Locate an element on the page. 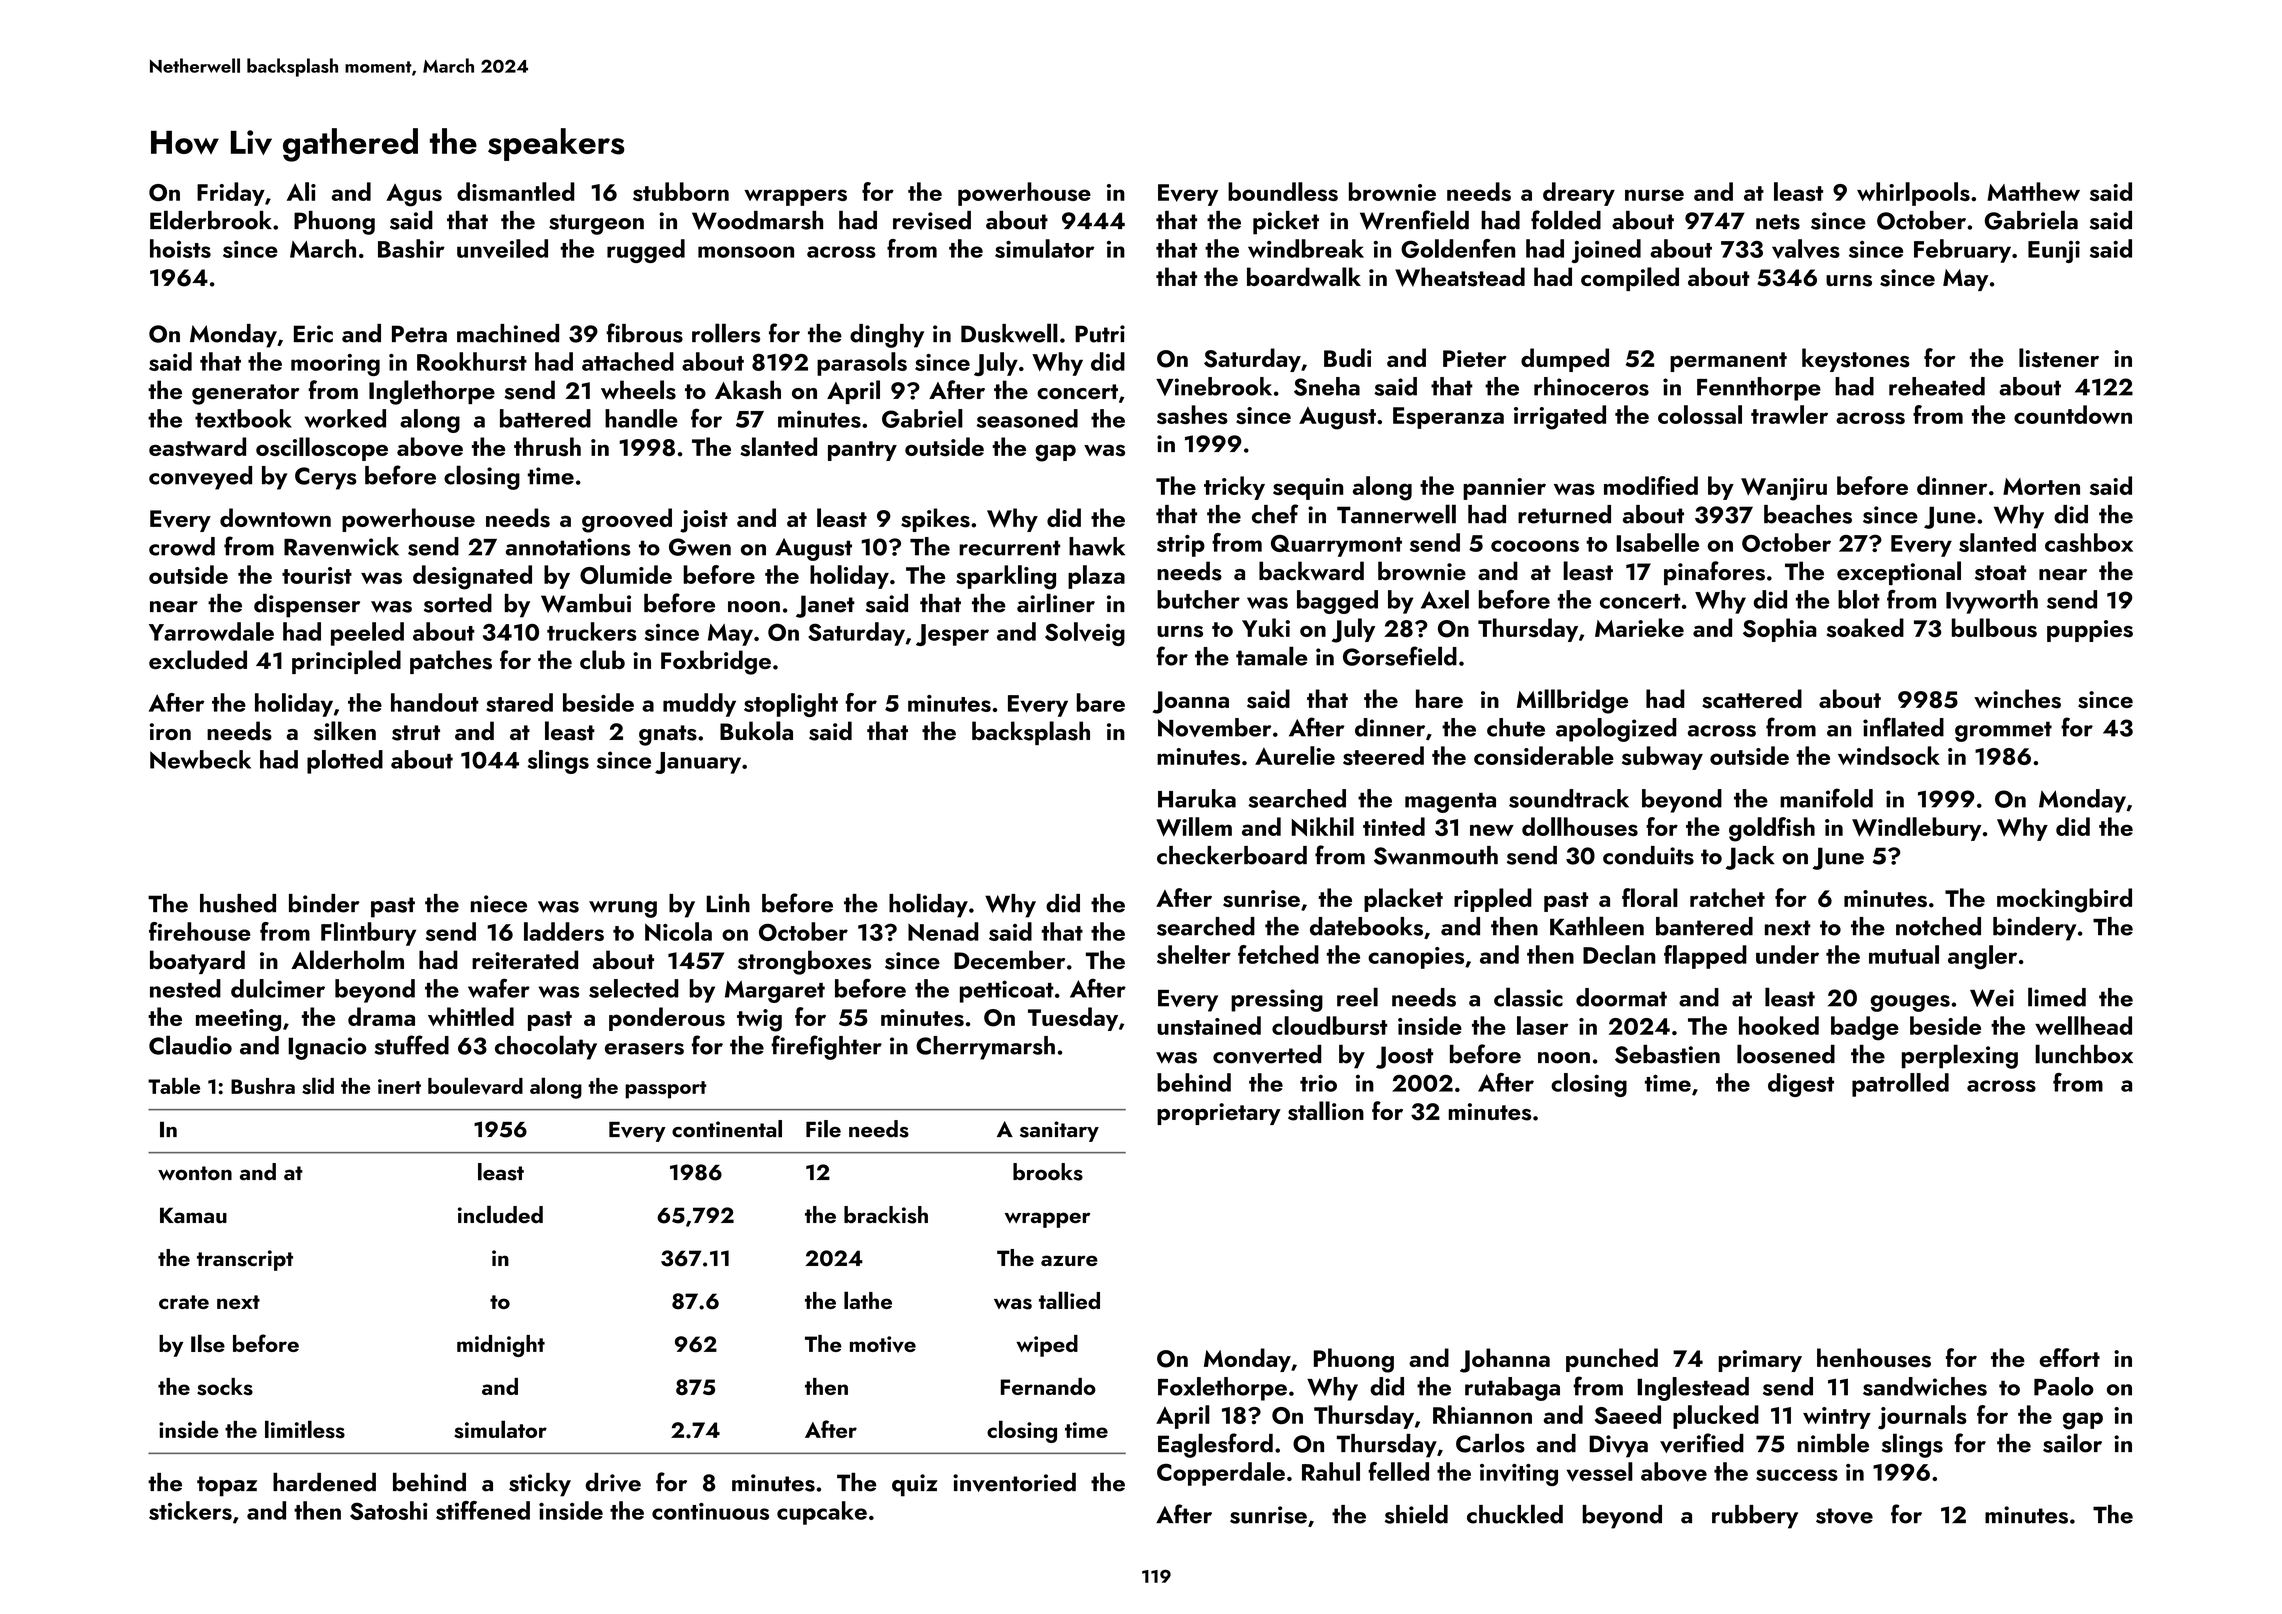  stove is located at coordinates (1844, 1516).
